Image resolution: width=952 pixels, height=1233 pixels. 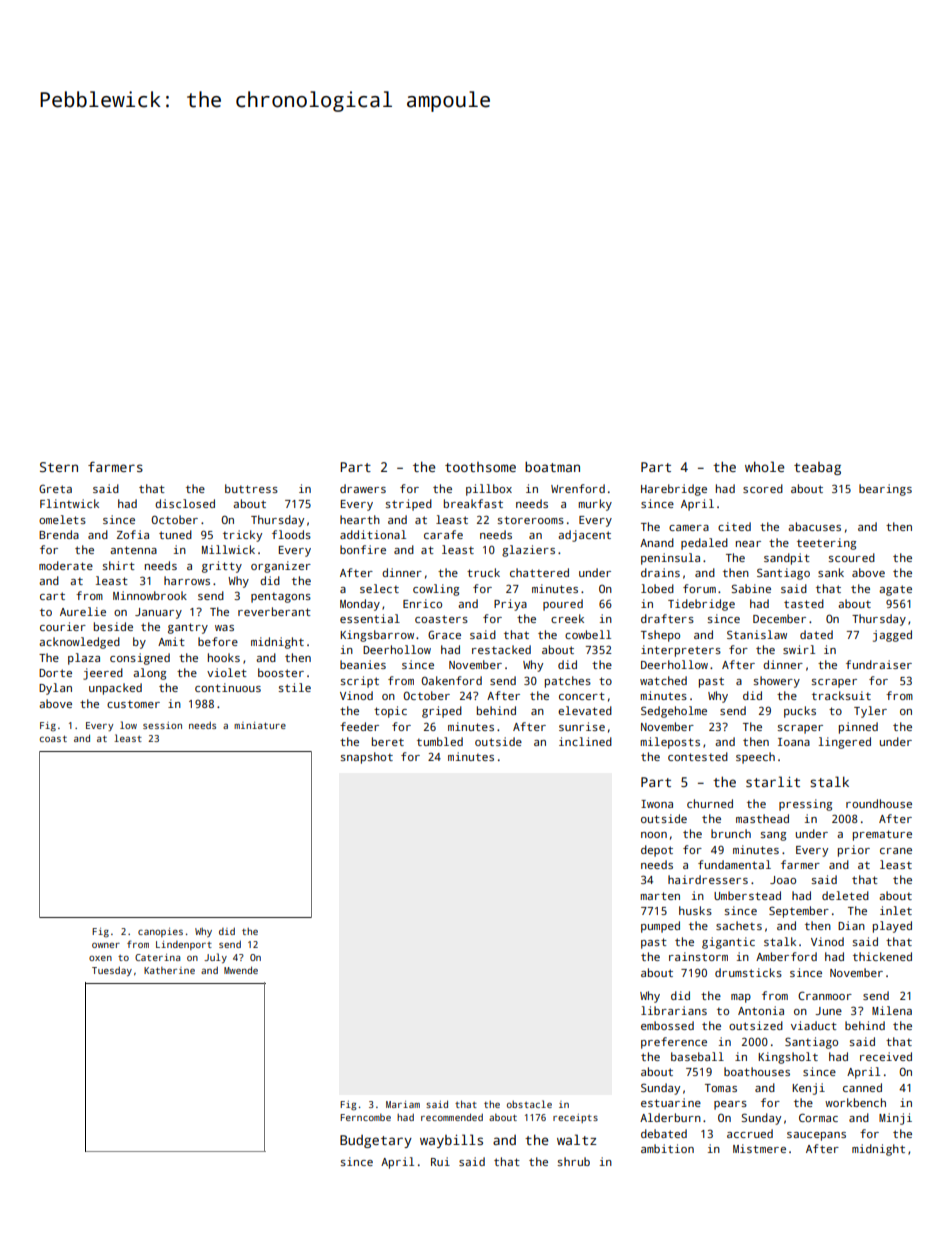 What do you see at coordinates (885, 490) in the screenshot?
I see `bearings` at bounding box center [885, 490].
